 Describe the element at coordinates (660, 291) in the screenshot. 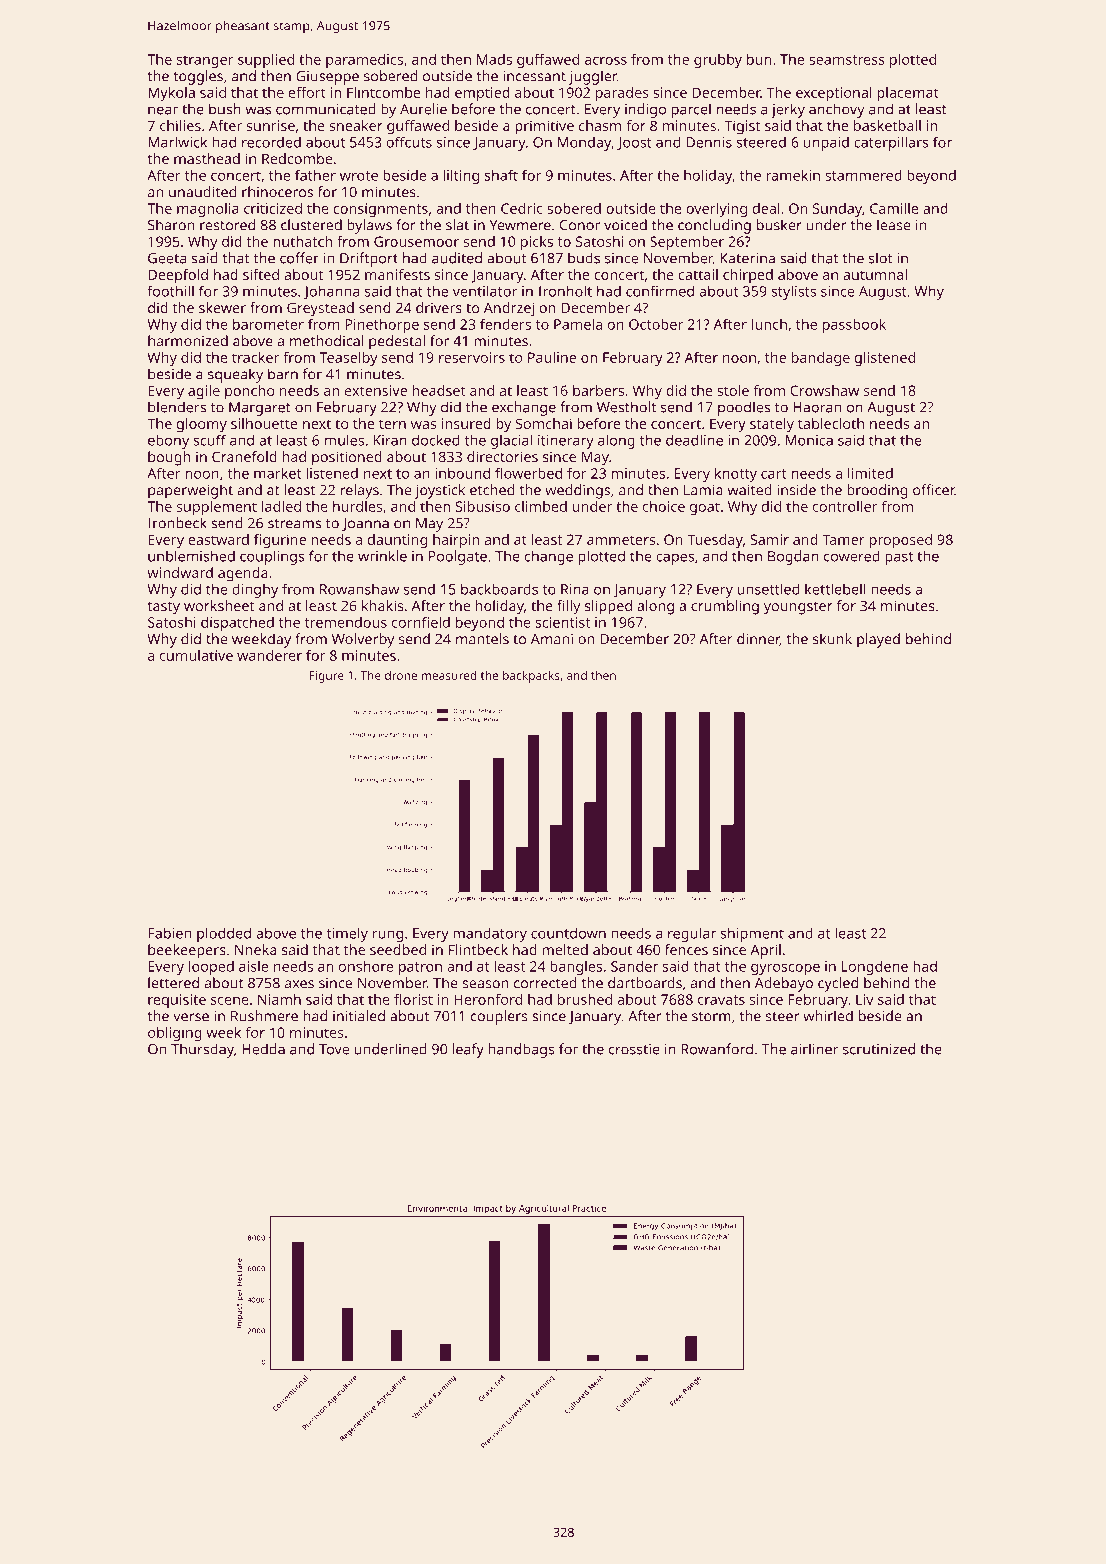

I see `confirmed` at that location.
